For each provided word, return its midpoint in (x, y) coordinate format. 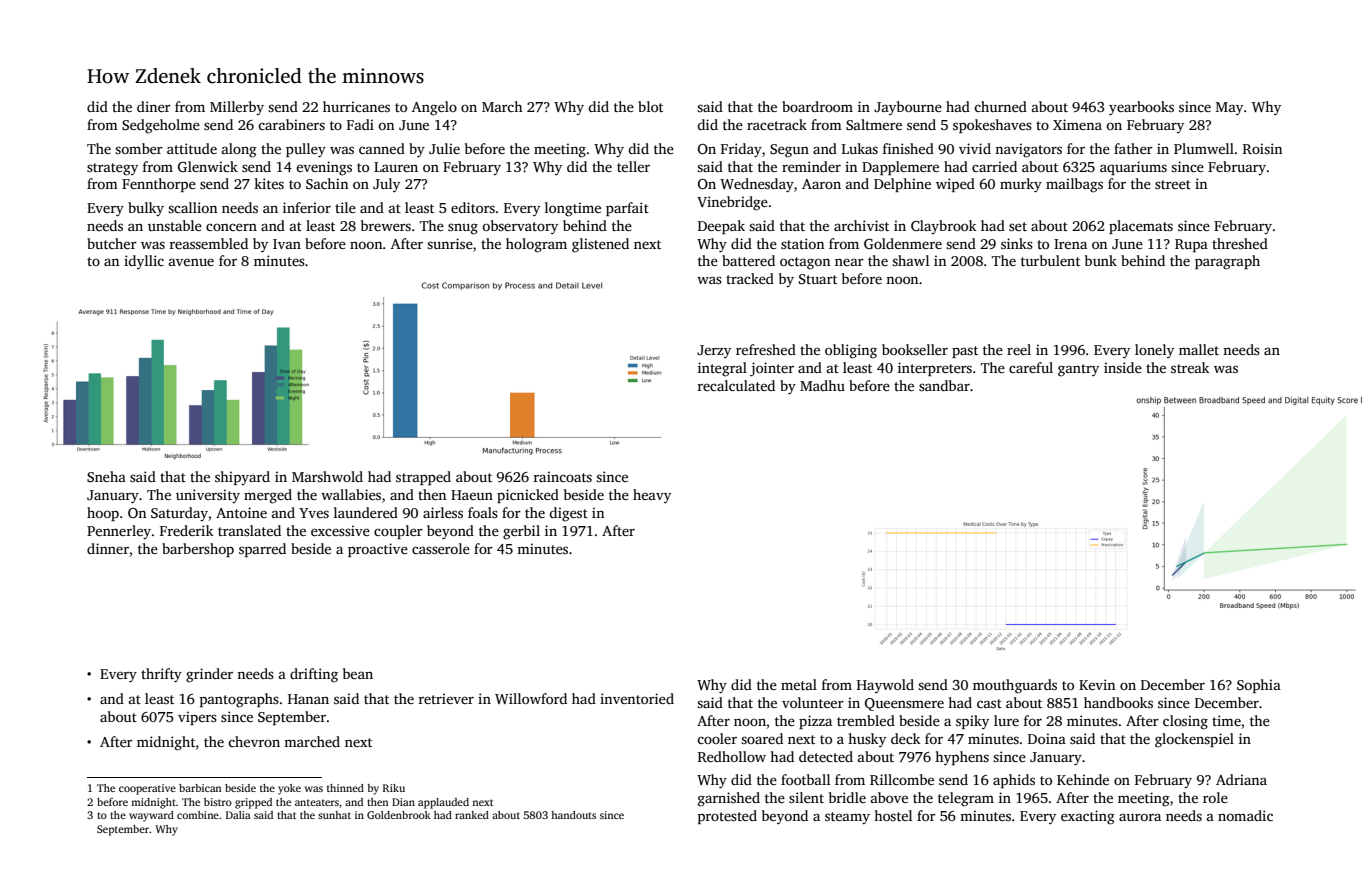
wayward (151, 816)
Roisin (1262, 148)
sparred (262, 550)
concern (231, 227)
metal (799, 684)
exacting (1088, 817)
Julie (444, 148)
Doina (1047, 738)
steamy (847, 818)
